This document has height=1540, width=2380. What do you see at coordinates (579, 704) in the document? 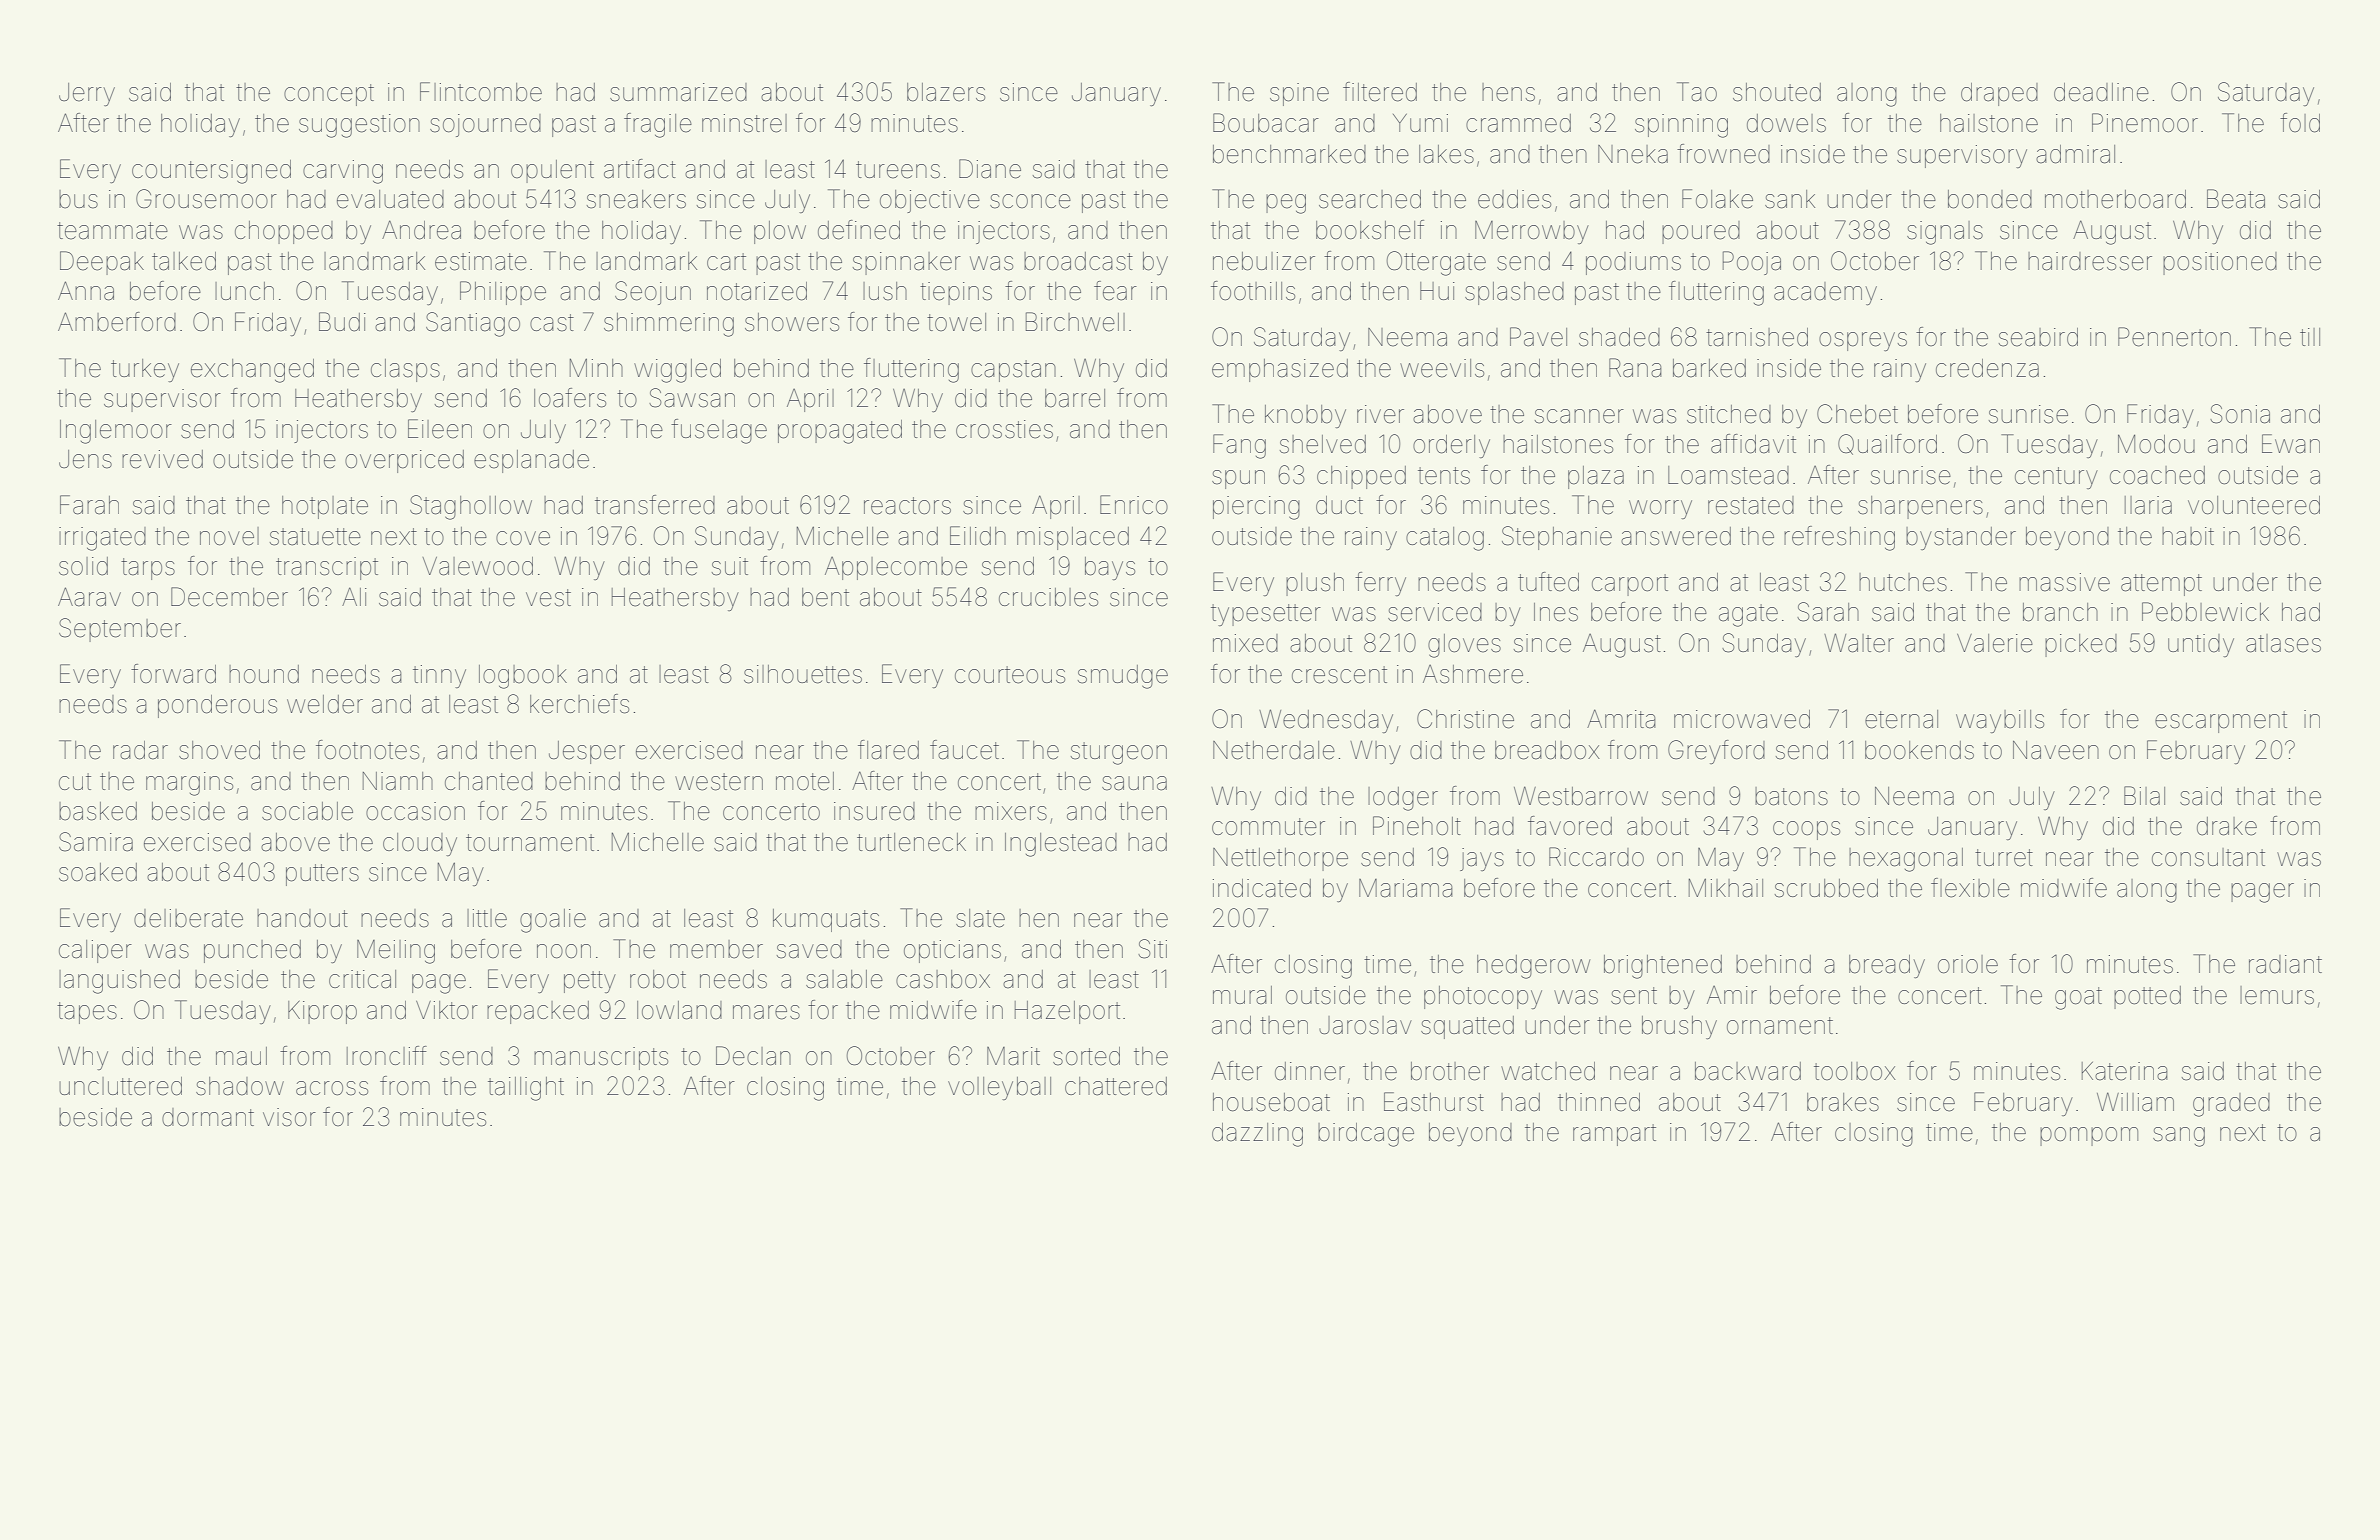
I see `kerchiefs` at bounding box center [579, 704].
